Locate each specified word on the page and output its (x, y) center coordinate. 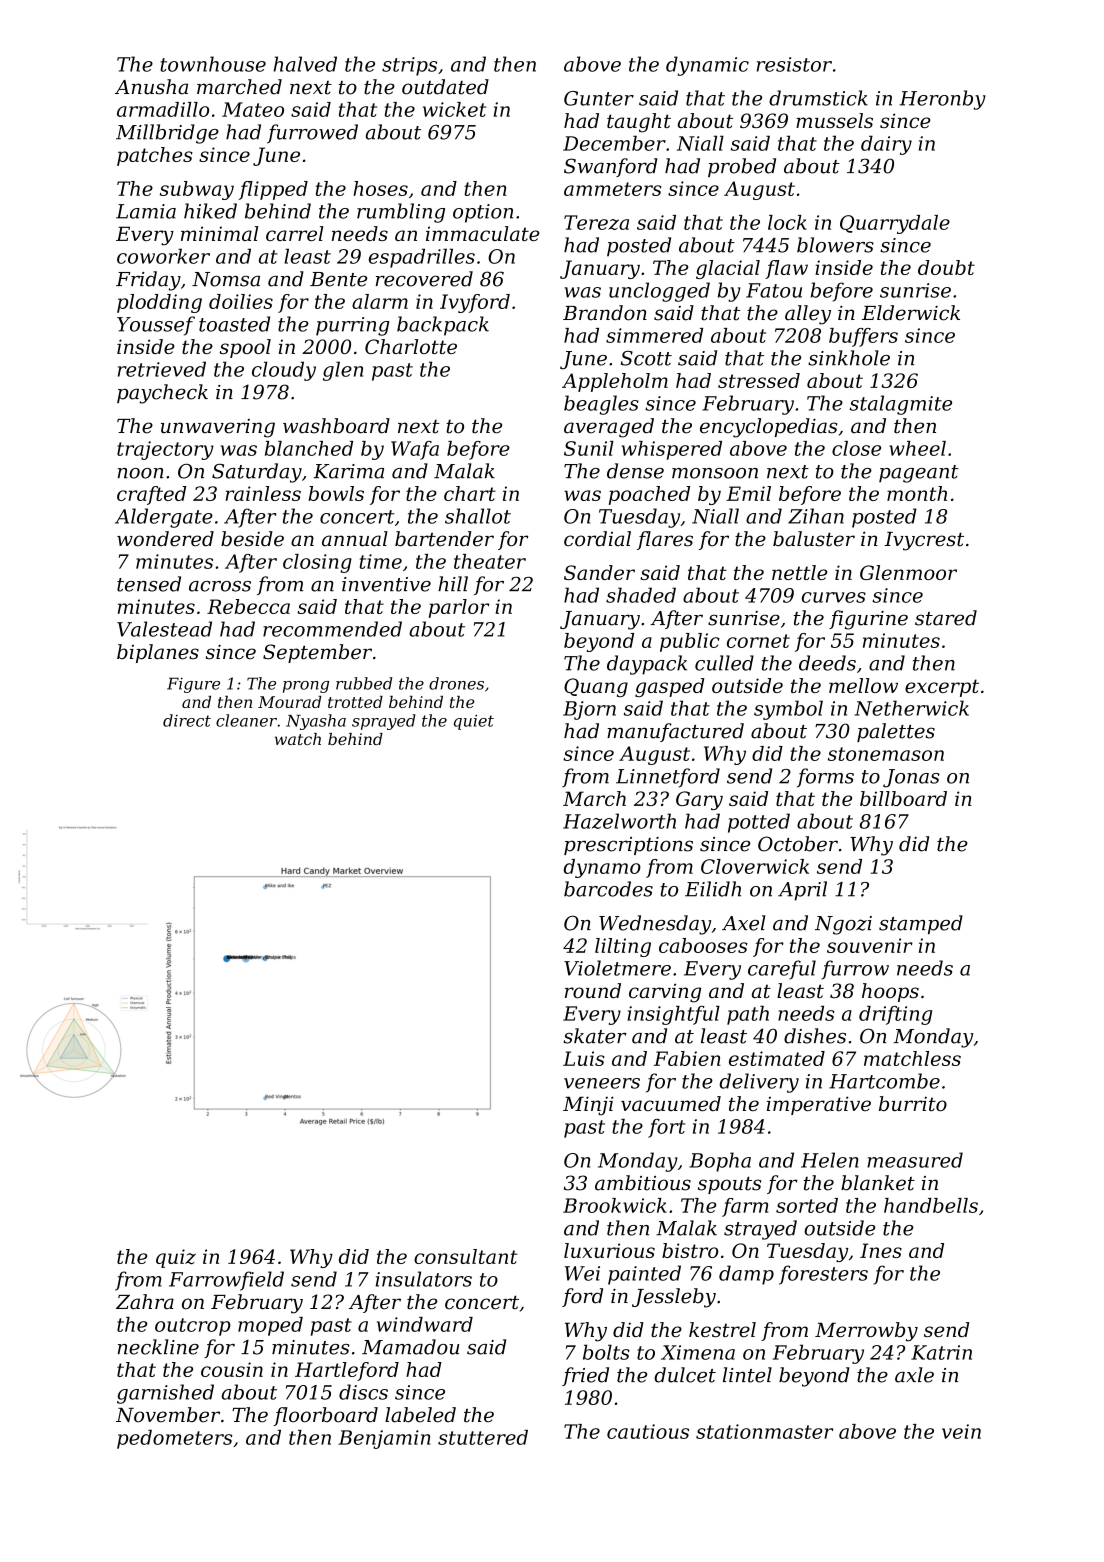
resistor (794, 64)
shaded (641, 595)
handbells (931, 1205)
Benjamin (384, 1439)
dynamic (707, 66)
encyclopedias (768, 428)
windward (425, 1324)
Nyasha (316, 722)
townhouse (213, 64)
